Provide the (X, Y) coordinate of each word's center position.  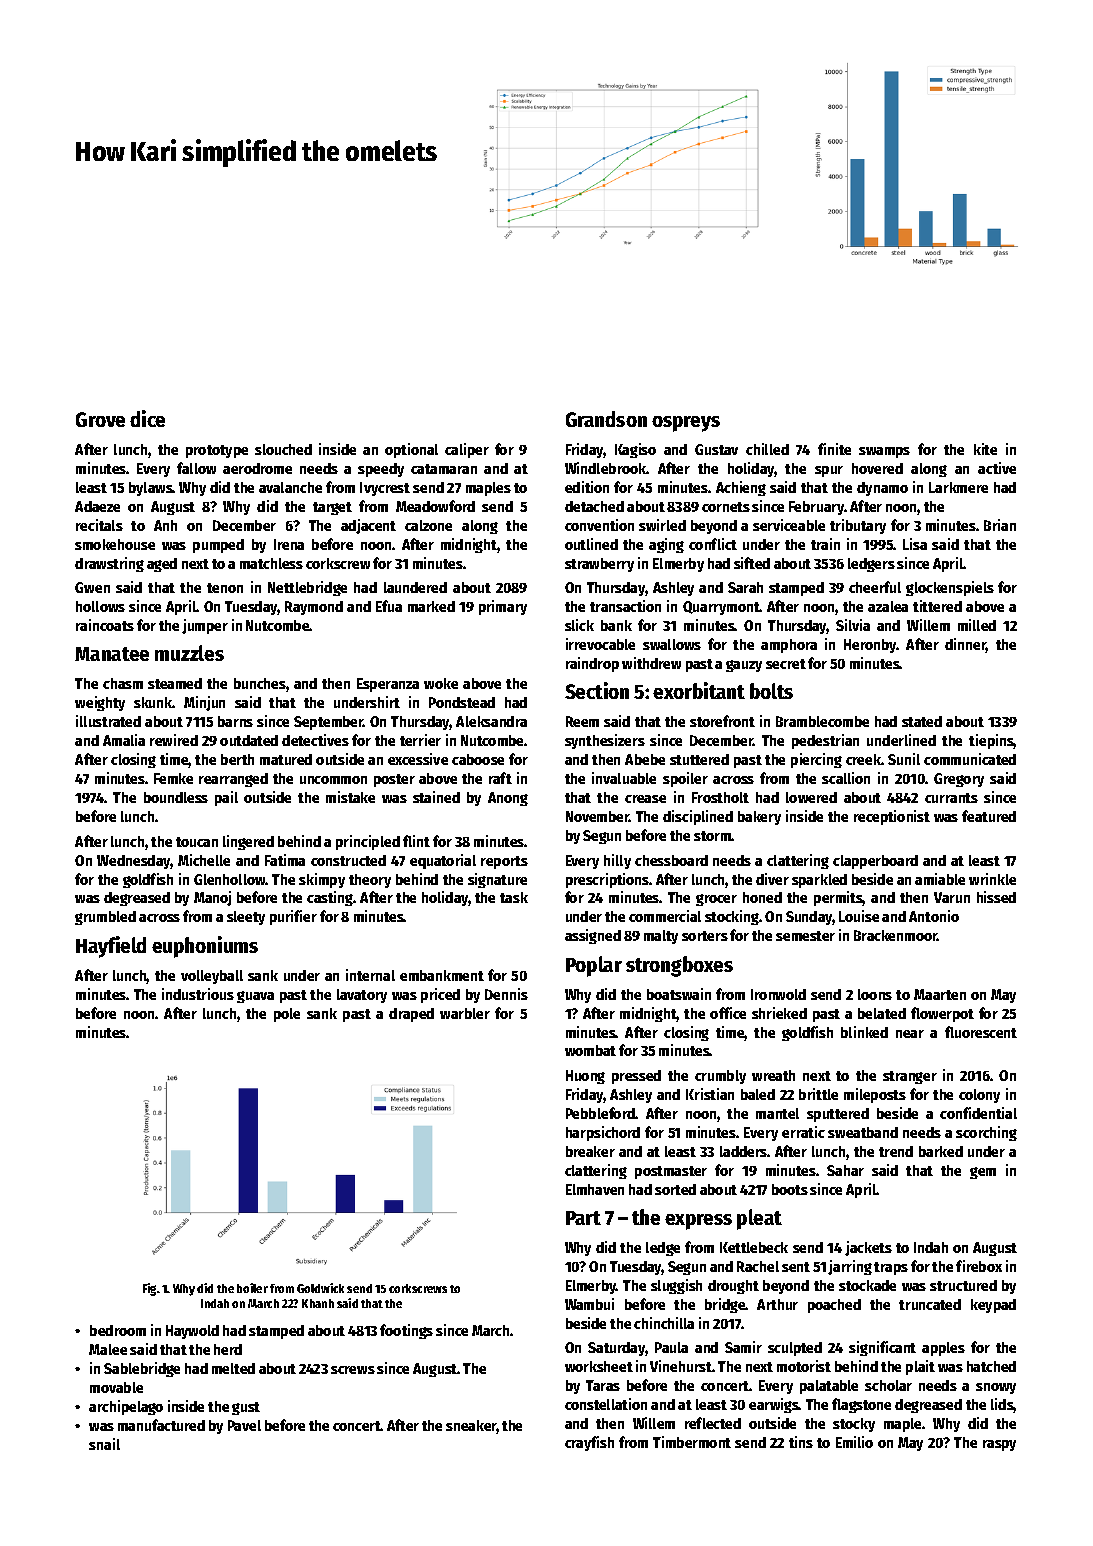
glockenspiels (950, 588)
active (997, 468)
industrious (198, 994)
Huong (585, 1077)
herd (228, 1349)
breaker (590, 1151)
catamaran (444, 469)
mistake (350, 797)
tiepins (991, 741)
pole (287, 1015)
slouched (283, 449)
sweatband (863, 1132)
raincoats (105, 625)
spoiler (685, 779)
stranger (910, 1077)
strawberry (599, 565)
